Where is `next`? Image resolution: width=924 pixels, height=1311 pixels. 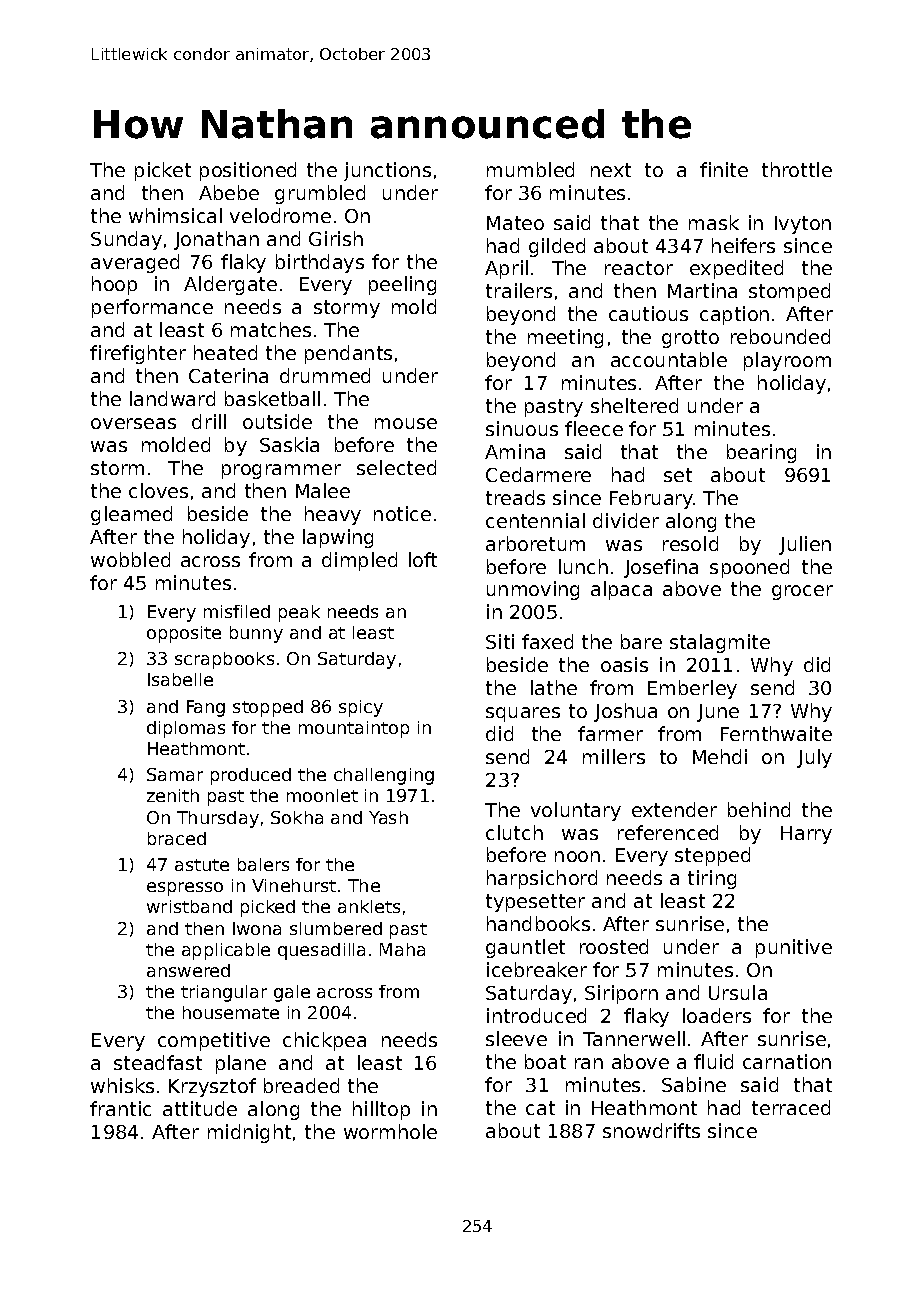 next is located at coordinates (611, 170).
